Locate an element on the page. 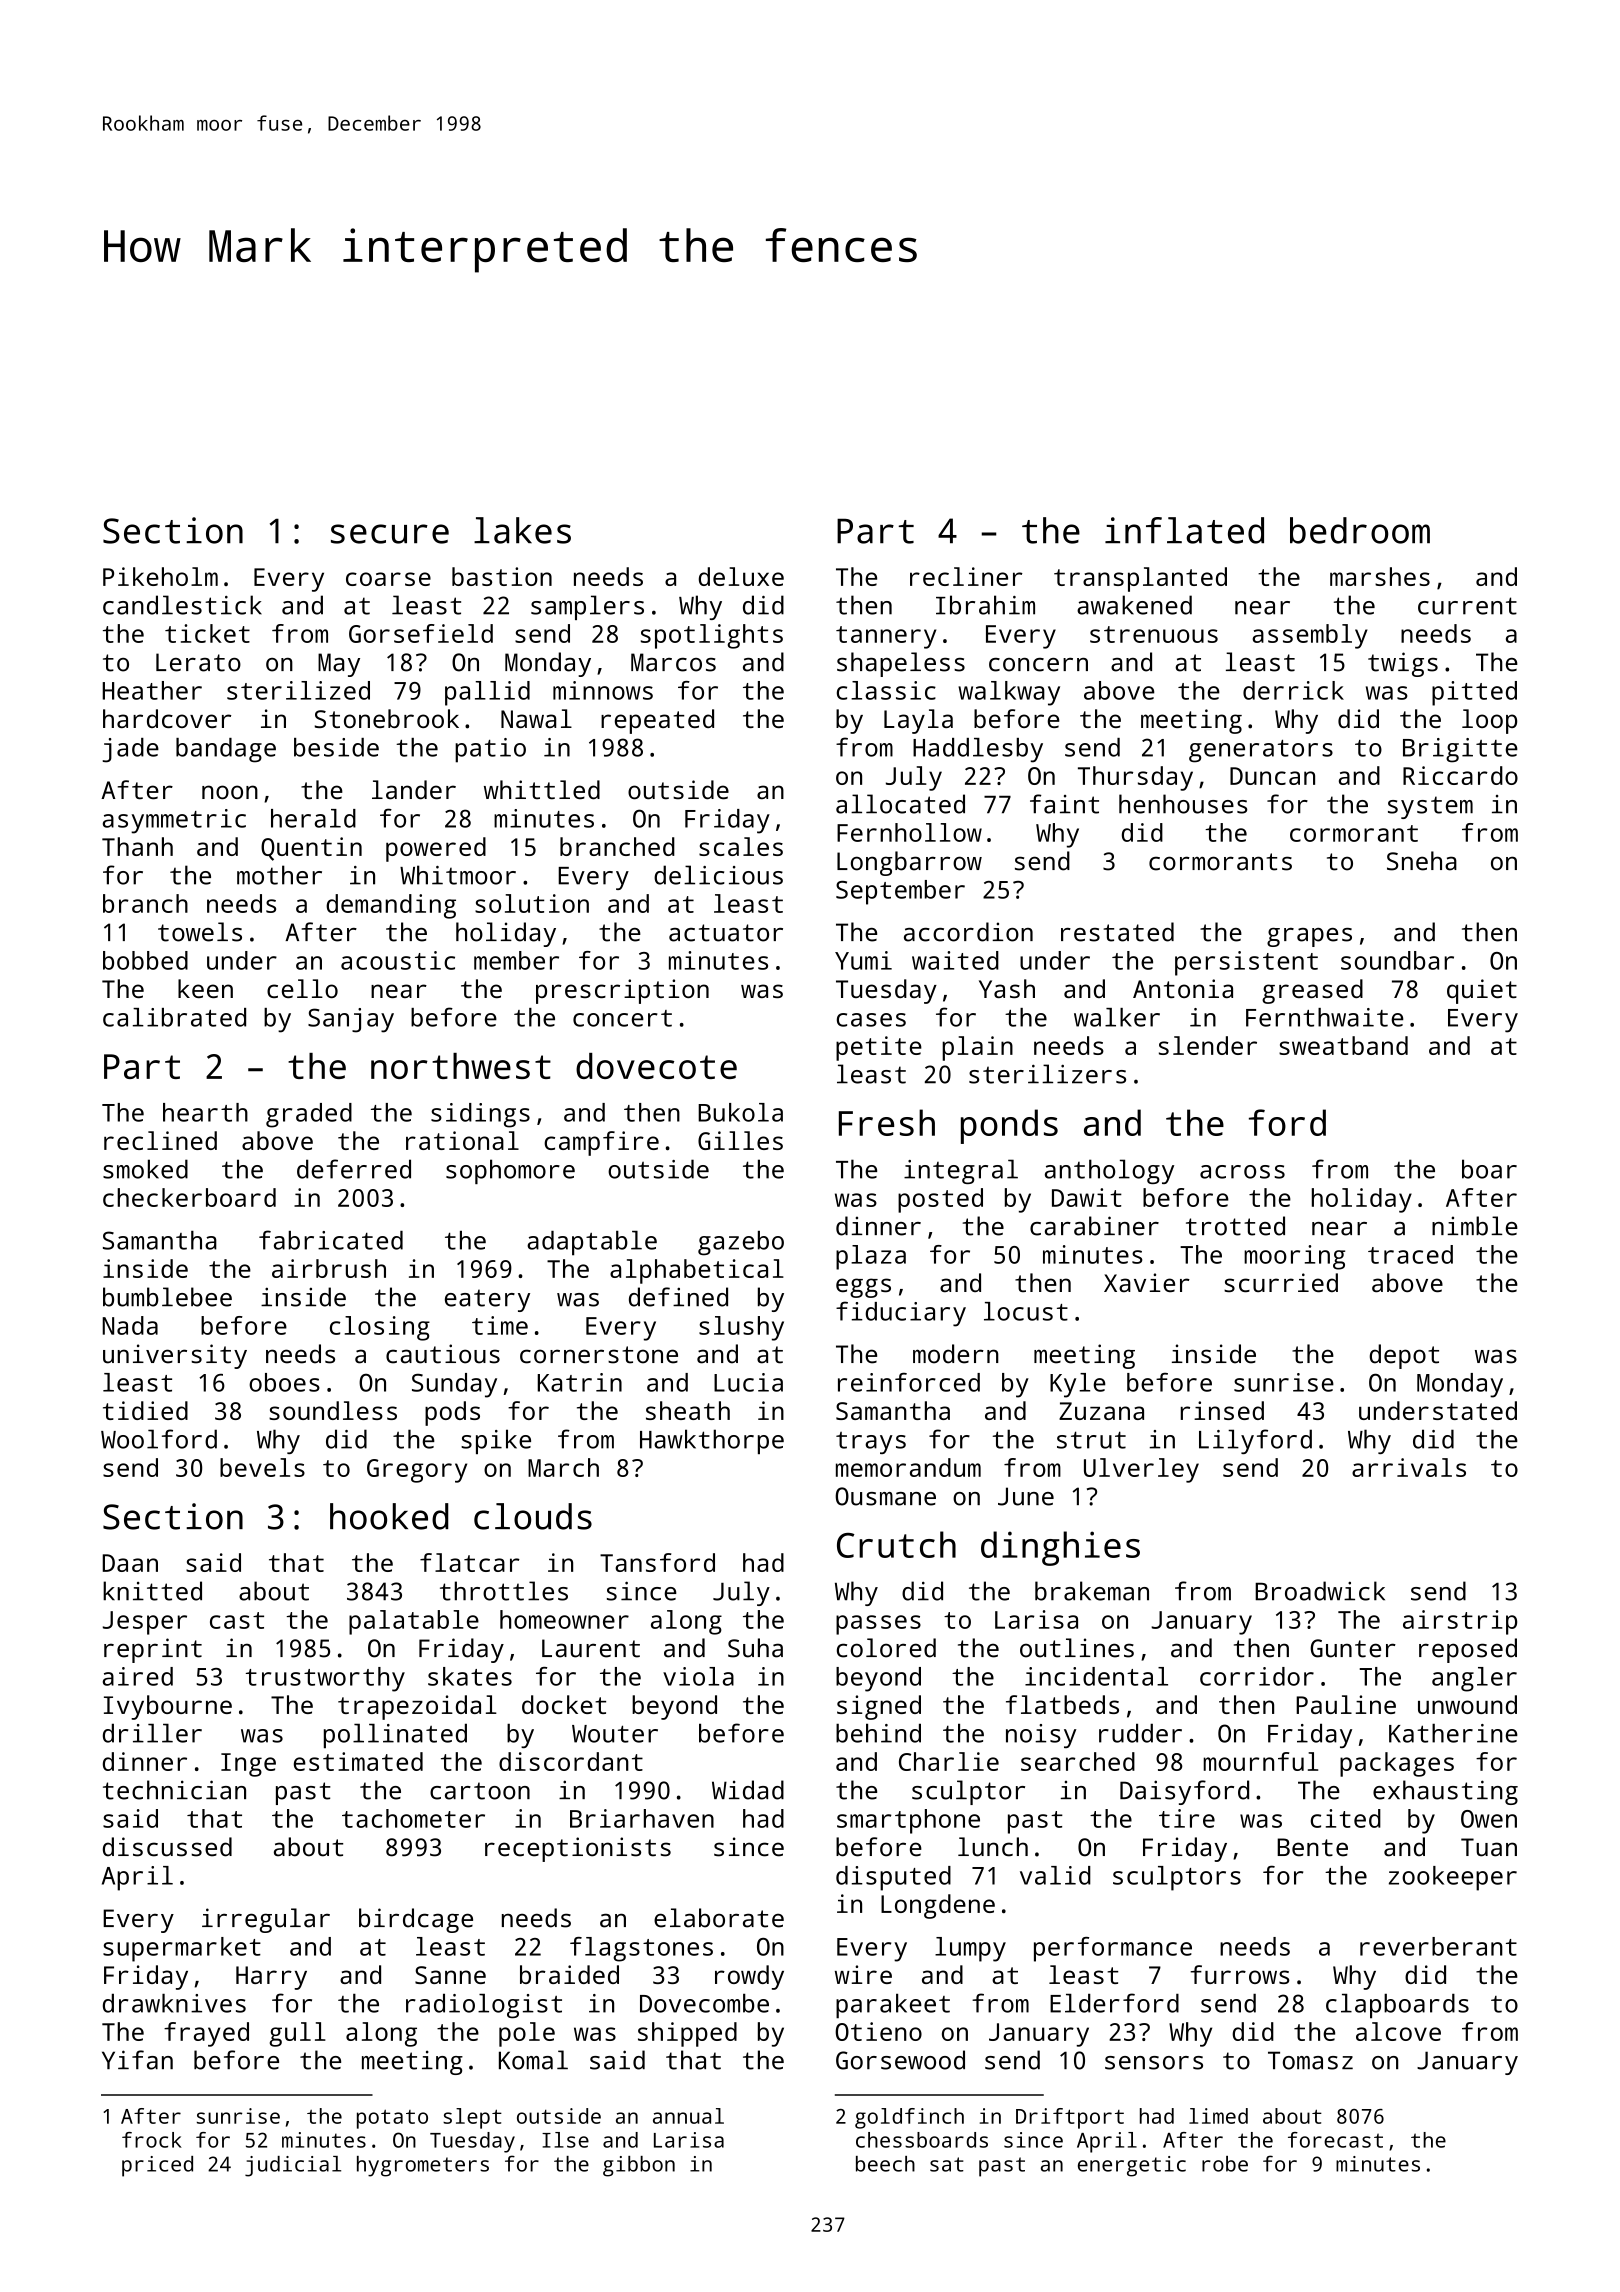 The height and width of the image is (2292, 1620). secure is located at coordinates (390, 534).
